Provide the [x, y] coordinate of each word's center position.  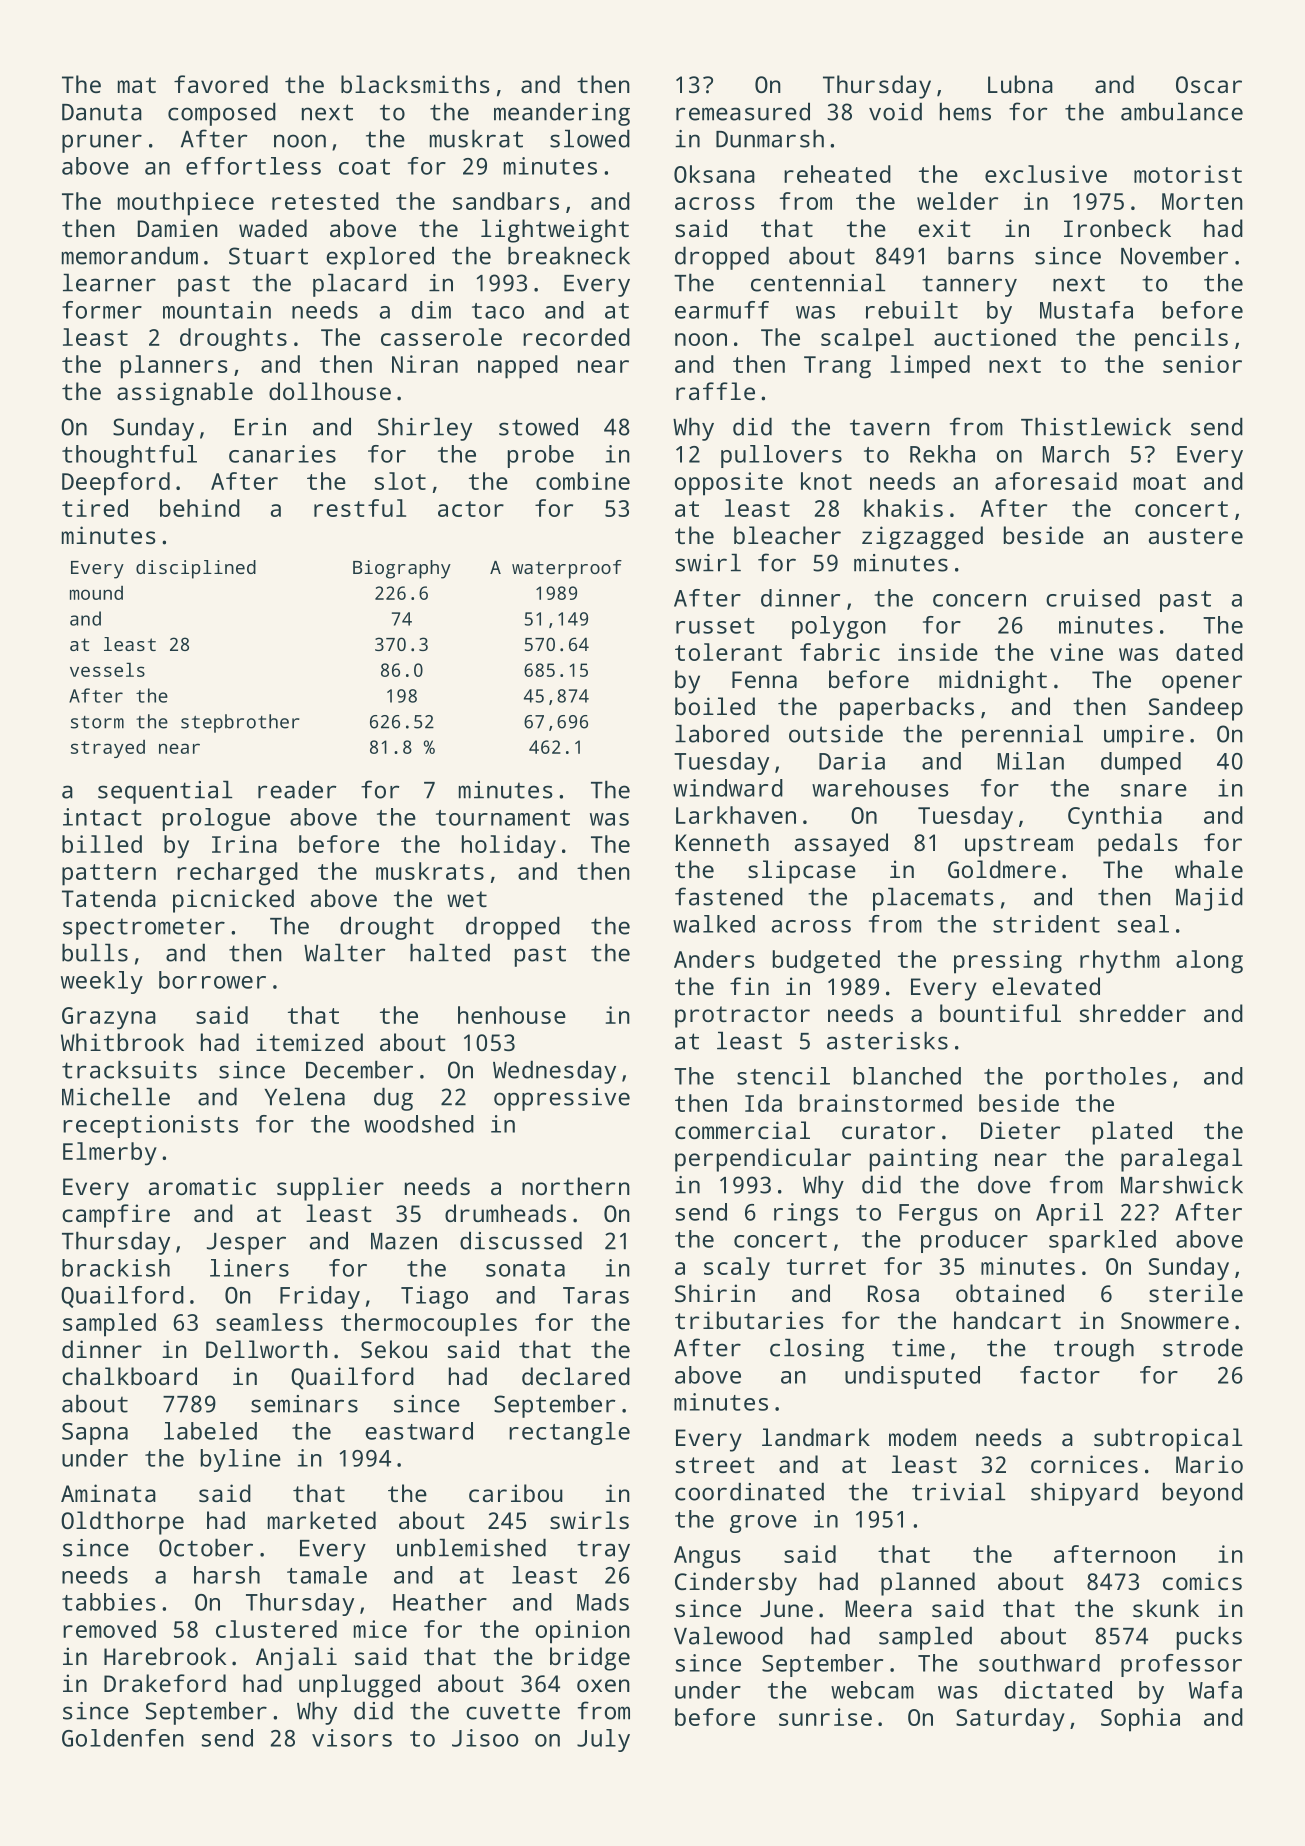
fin [749, 986]
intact [102, 817]
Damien [178, 228]
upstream [1019, 846]
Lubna [1020, 84]
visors [352, 1738]
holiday [509, 847]
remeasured [743, 112]
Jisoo [485, 1738]
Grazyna [109, 1018]
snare [1154, 790]
